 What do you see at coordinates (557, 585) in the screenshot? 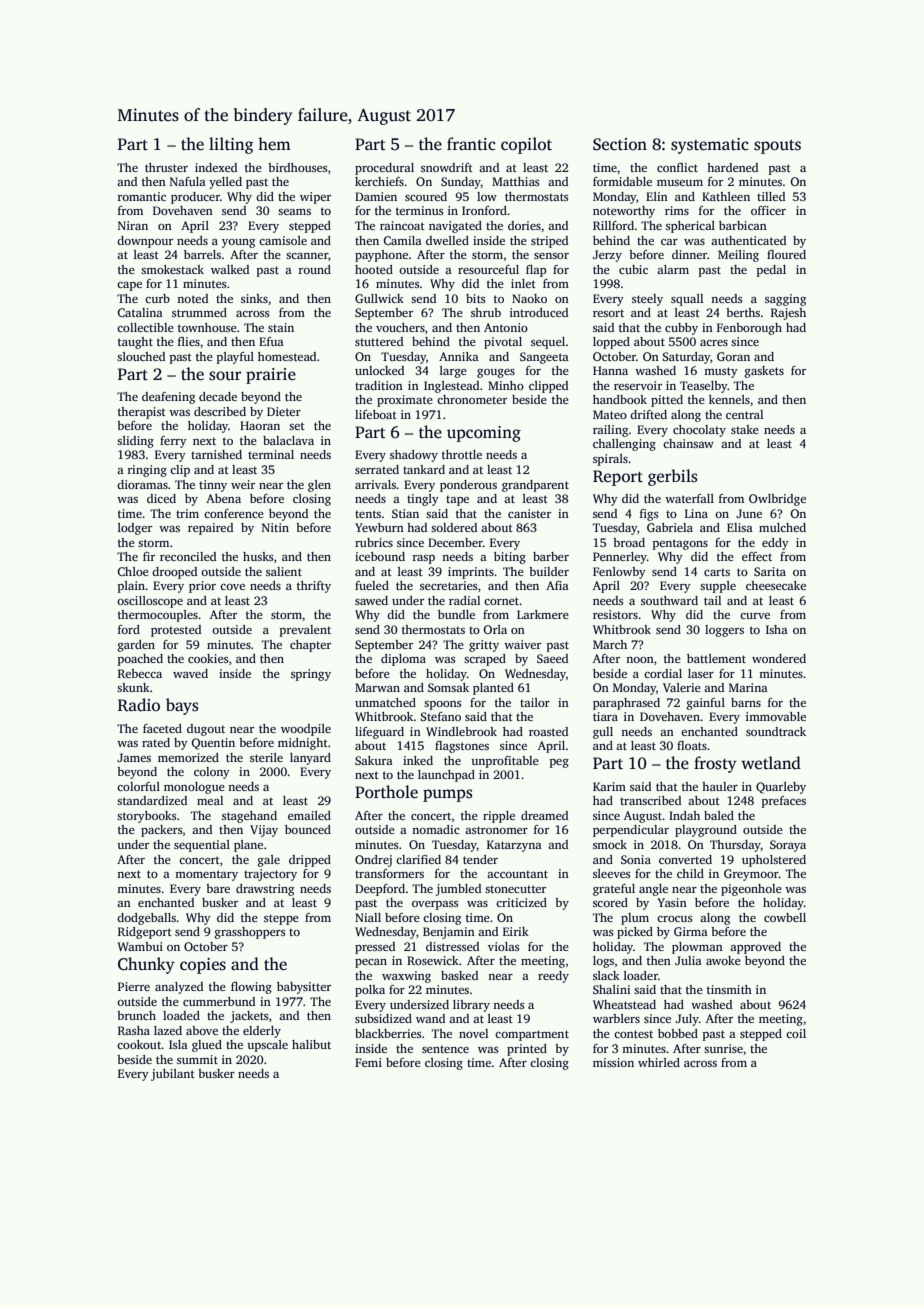
I see `Afia` at bounding box center [557, 585].
